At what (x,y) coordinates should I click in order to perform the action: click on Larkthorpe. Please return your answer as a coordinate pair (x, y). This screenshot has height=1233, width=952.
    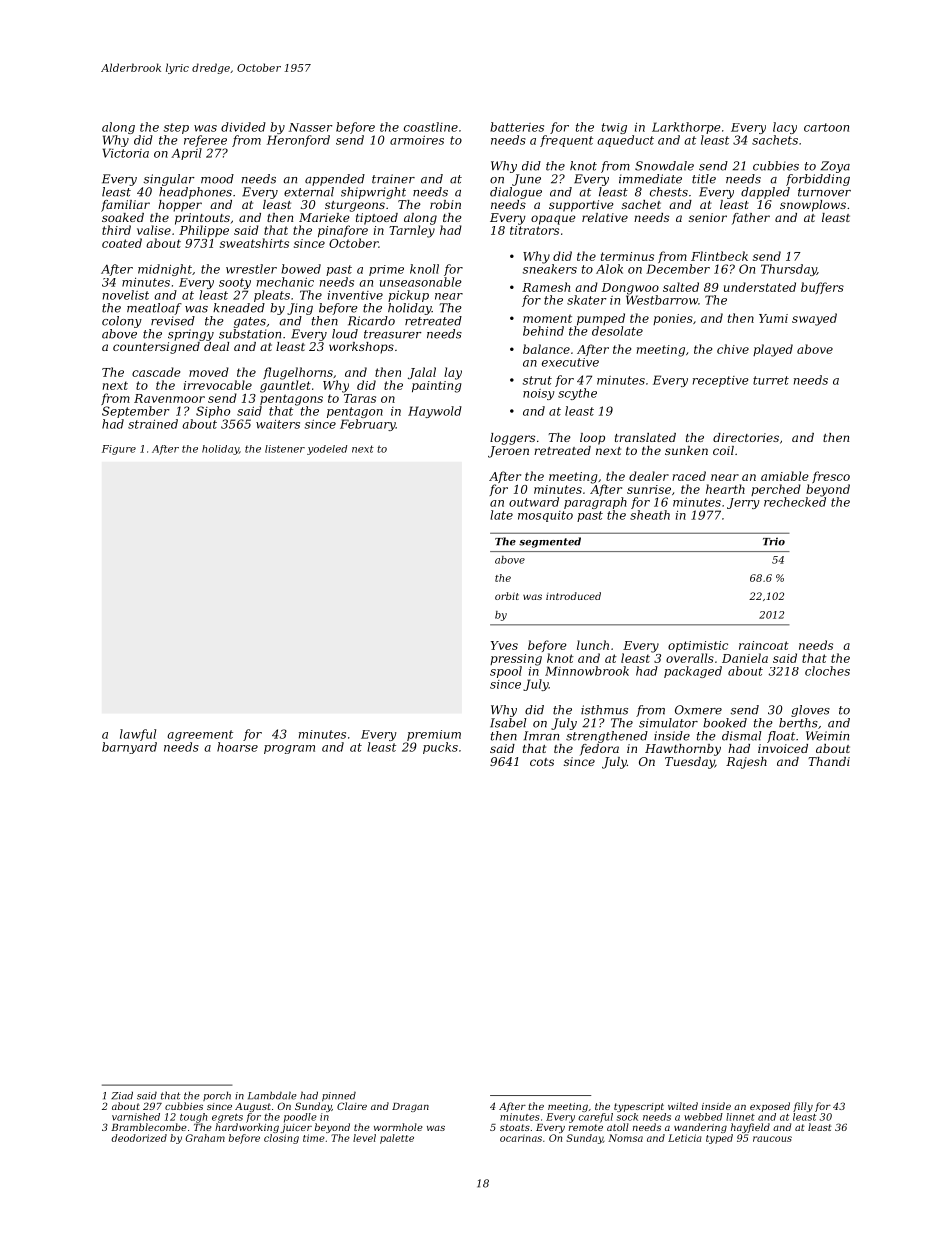
    Looking at the image, I should click on (686, 128).
